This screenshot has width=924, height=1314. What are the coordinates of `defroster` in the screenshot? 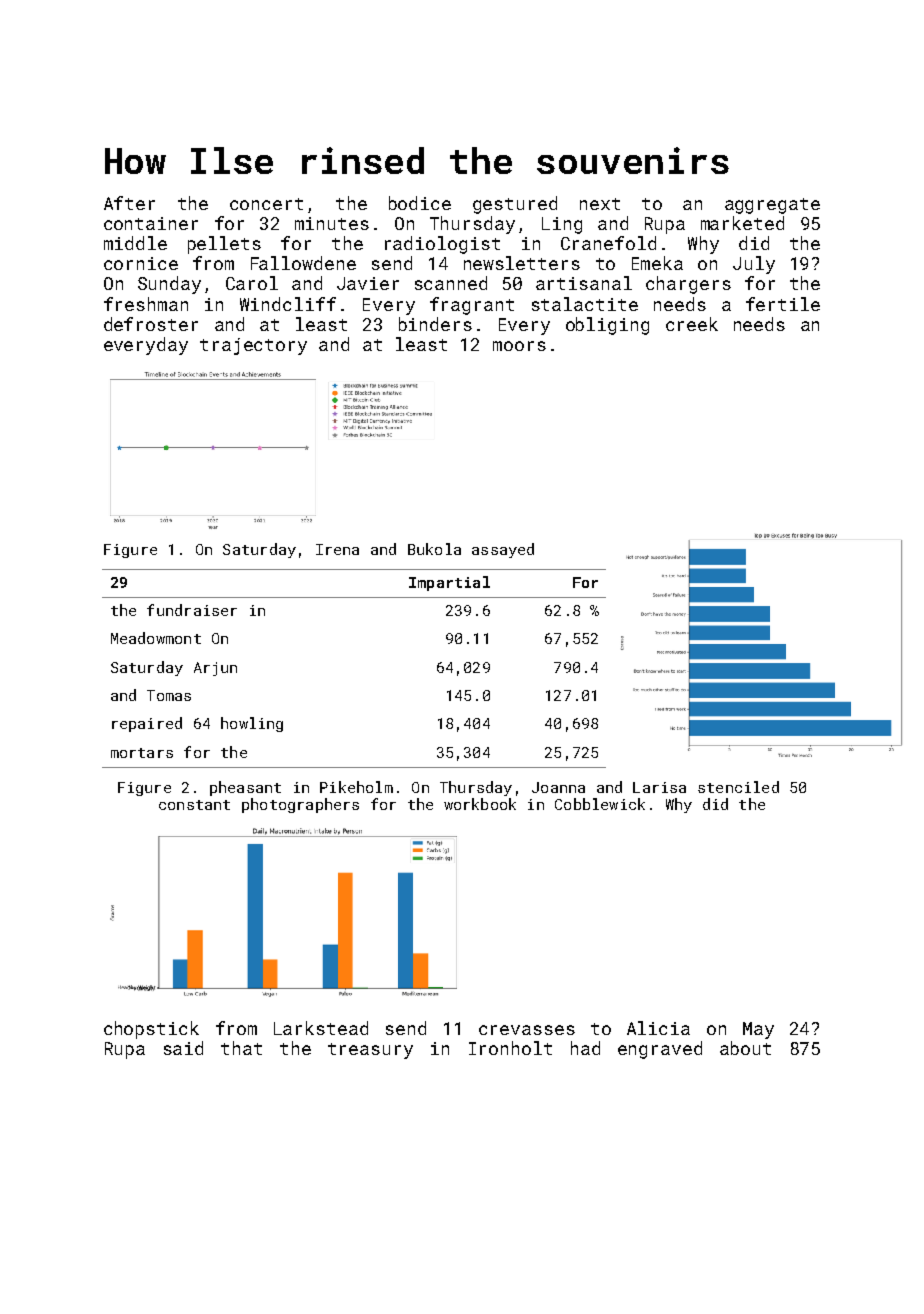 It's located at (151, 324).
